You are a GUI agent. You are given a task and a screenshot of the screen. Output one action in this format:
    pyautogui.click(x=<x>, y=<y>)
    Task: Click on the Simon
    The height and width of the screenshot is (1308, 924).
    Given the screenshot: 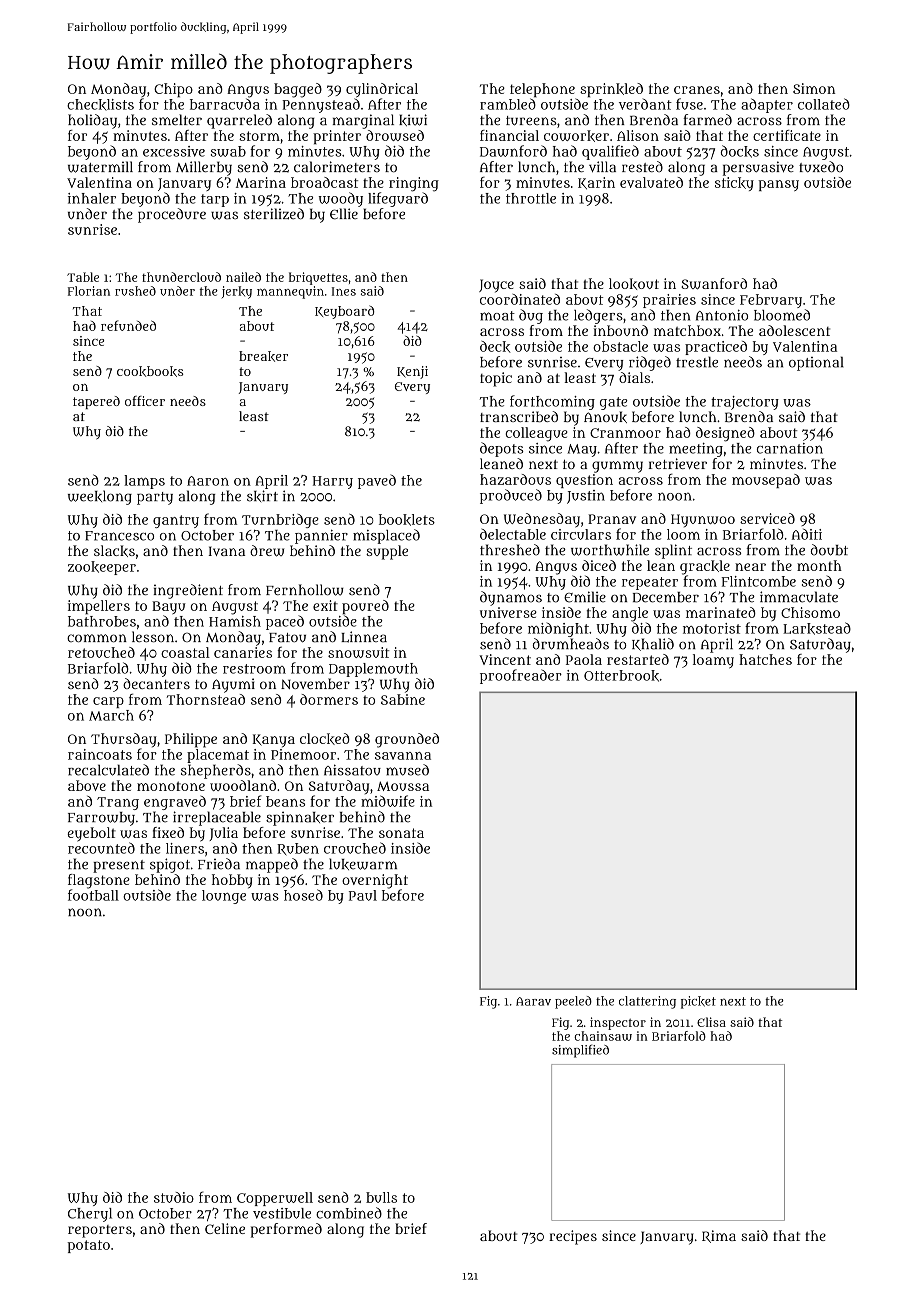 What is the action you would take?
    pyautogui.click(x=814, y=88)
